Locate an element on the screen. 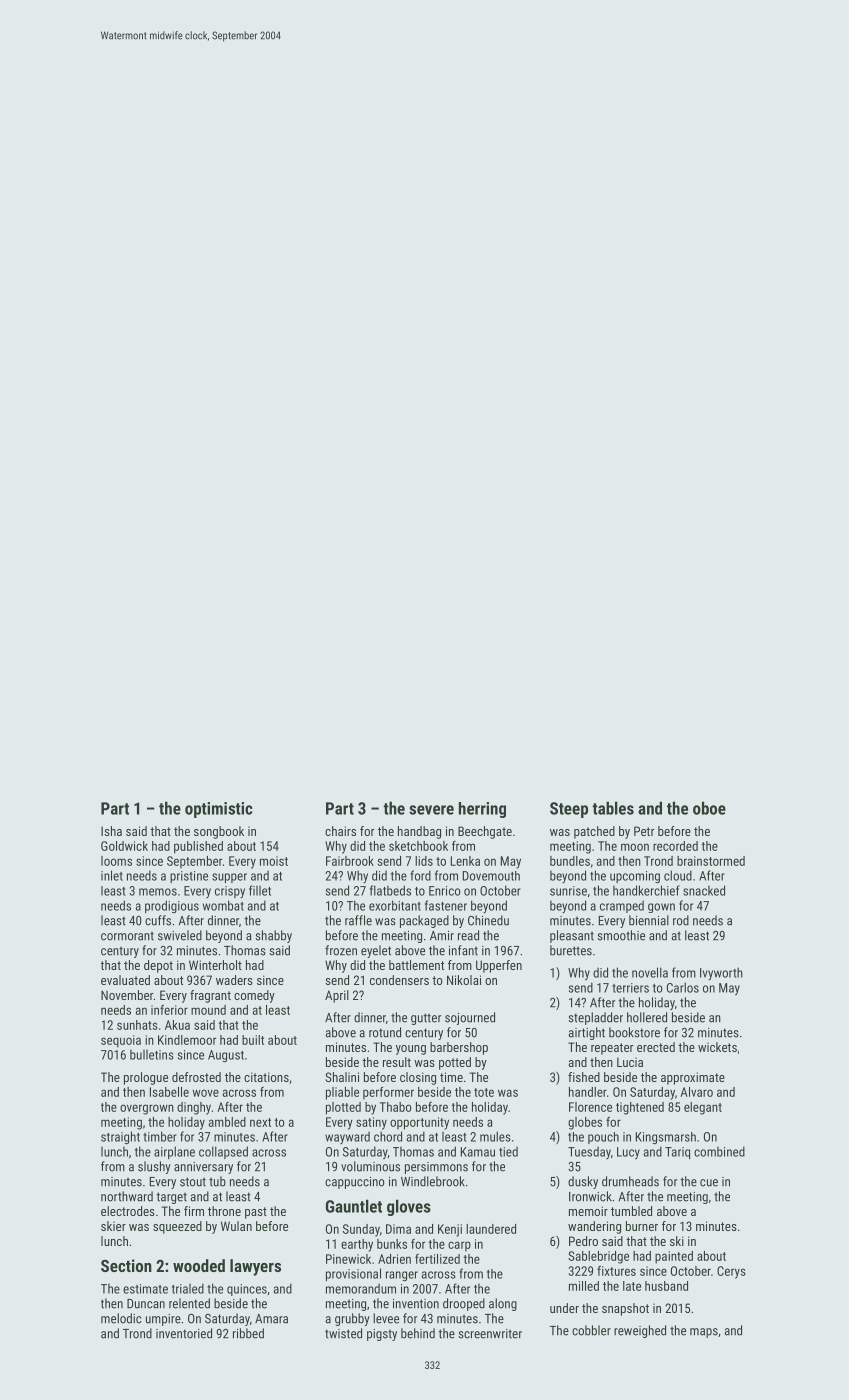 This screenshot has width=849, height=1400. screenwriter is located at coordinates (490, 1334).
